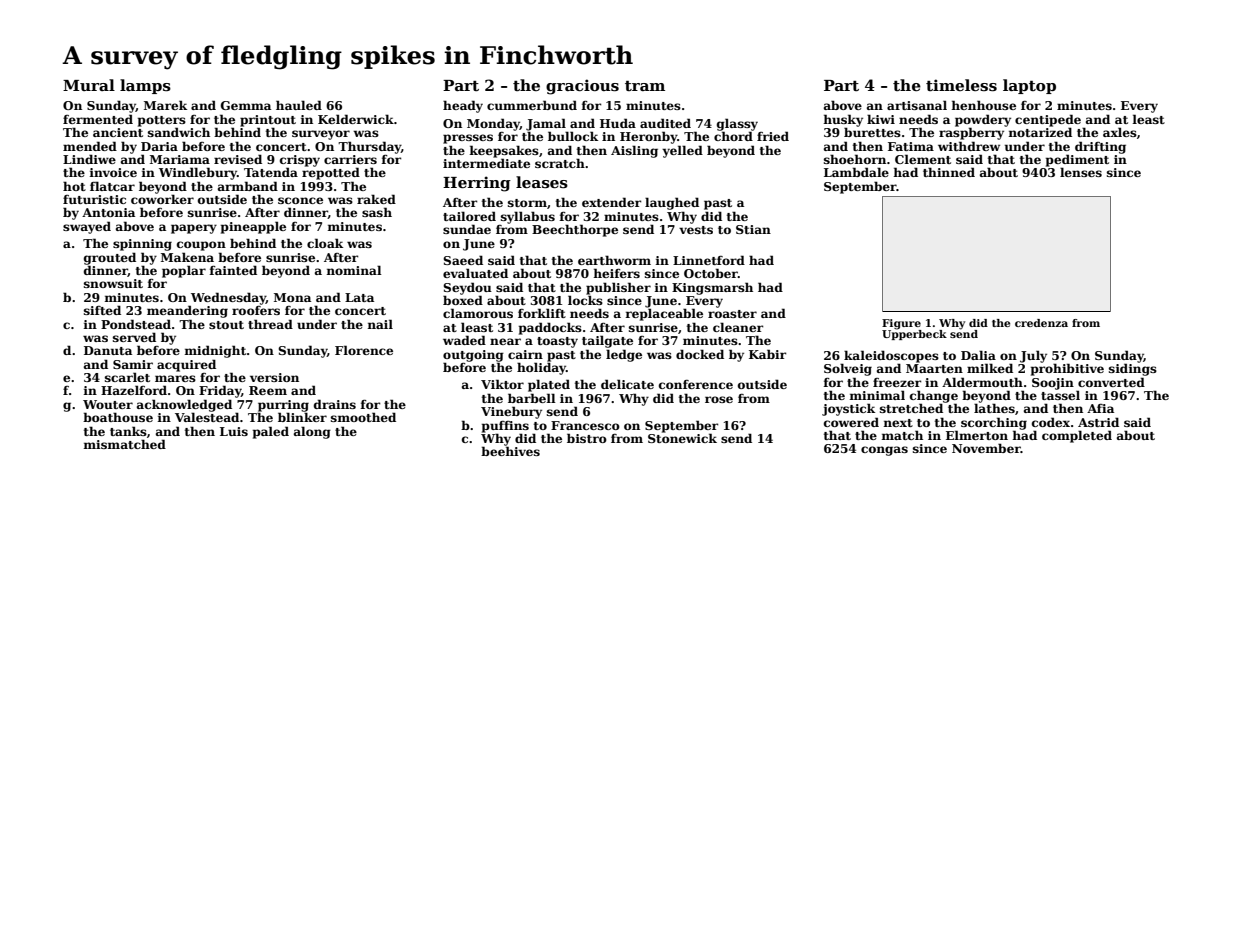 The image size is (1233, 952). Describe the element at coordinates (356, 119) in the document. I see `Kelderwick` at that location.
